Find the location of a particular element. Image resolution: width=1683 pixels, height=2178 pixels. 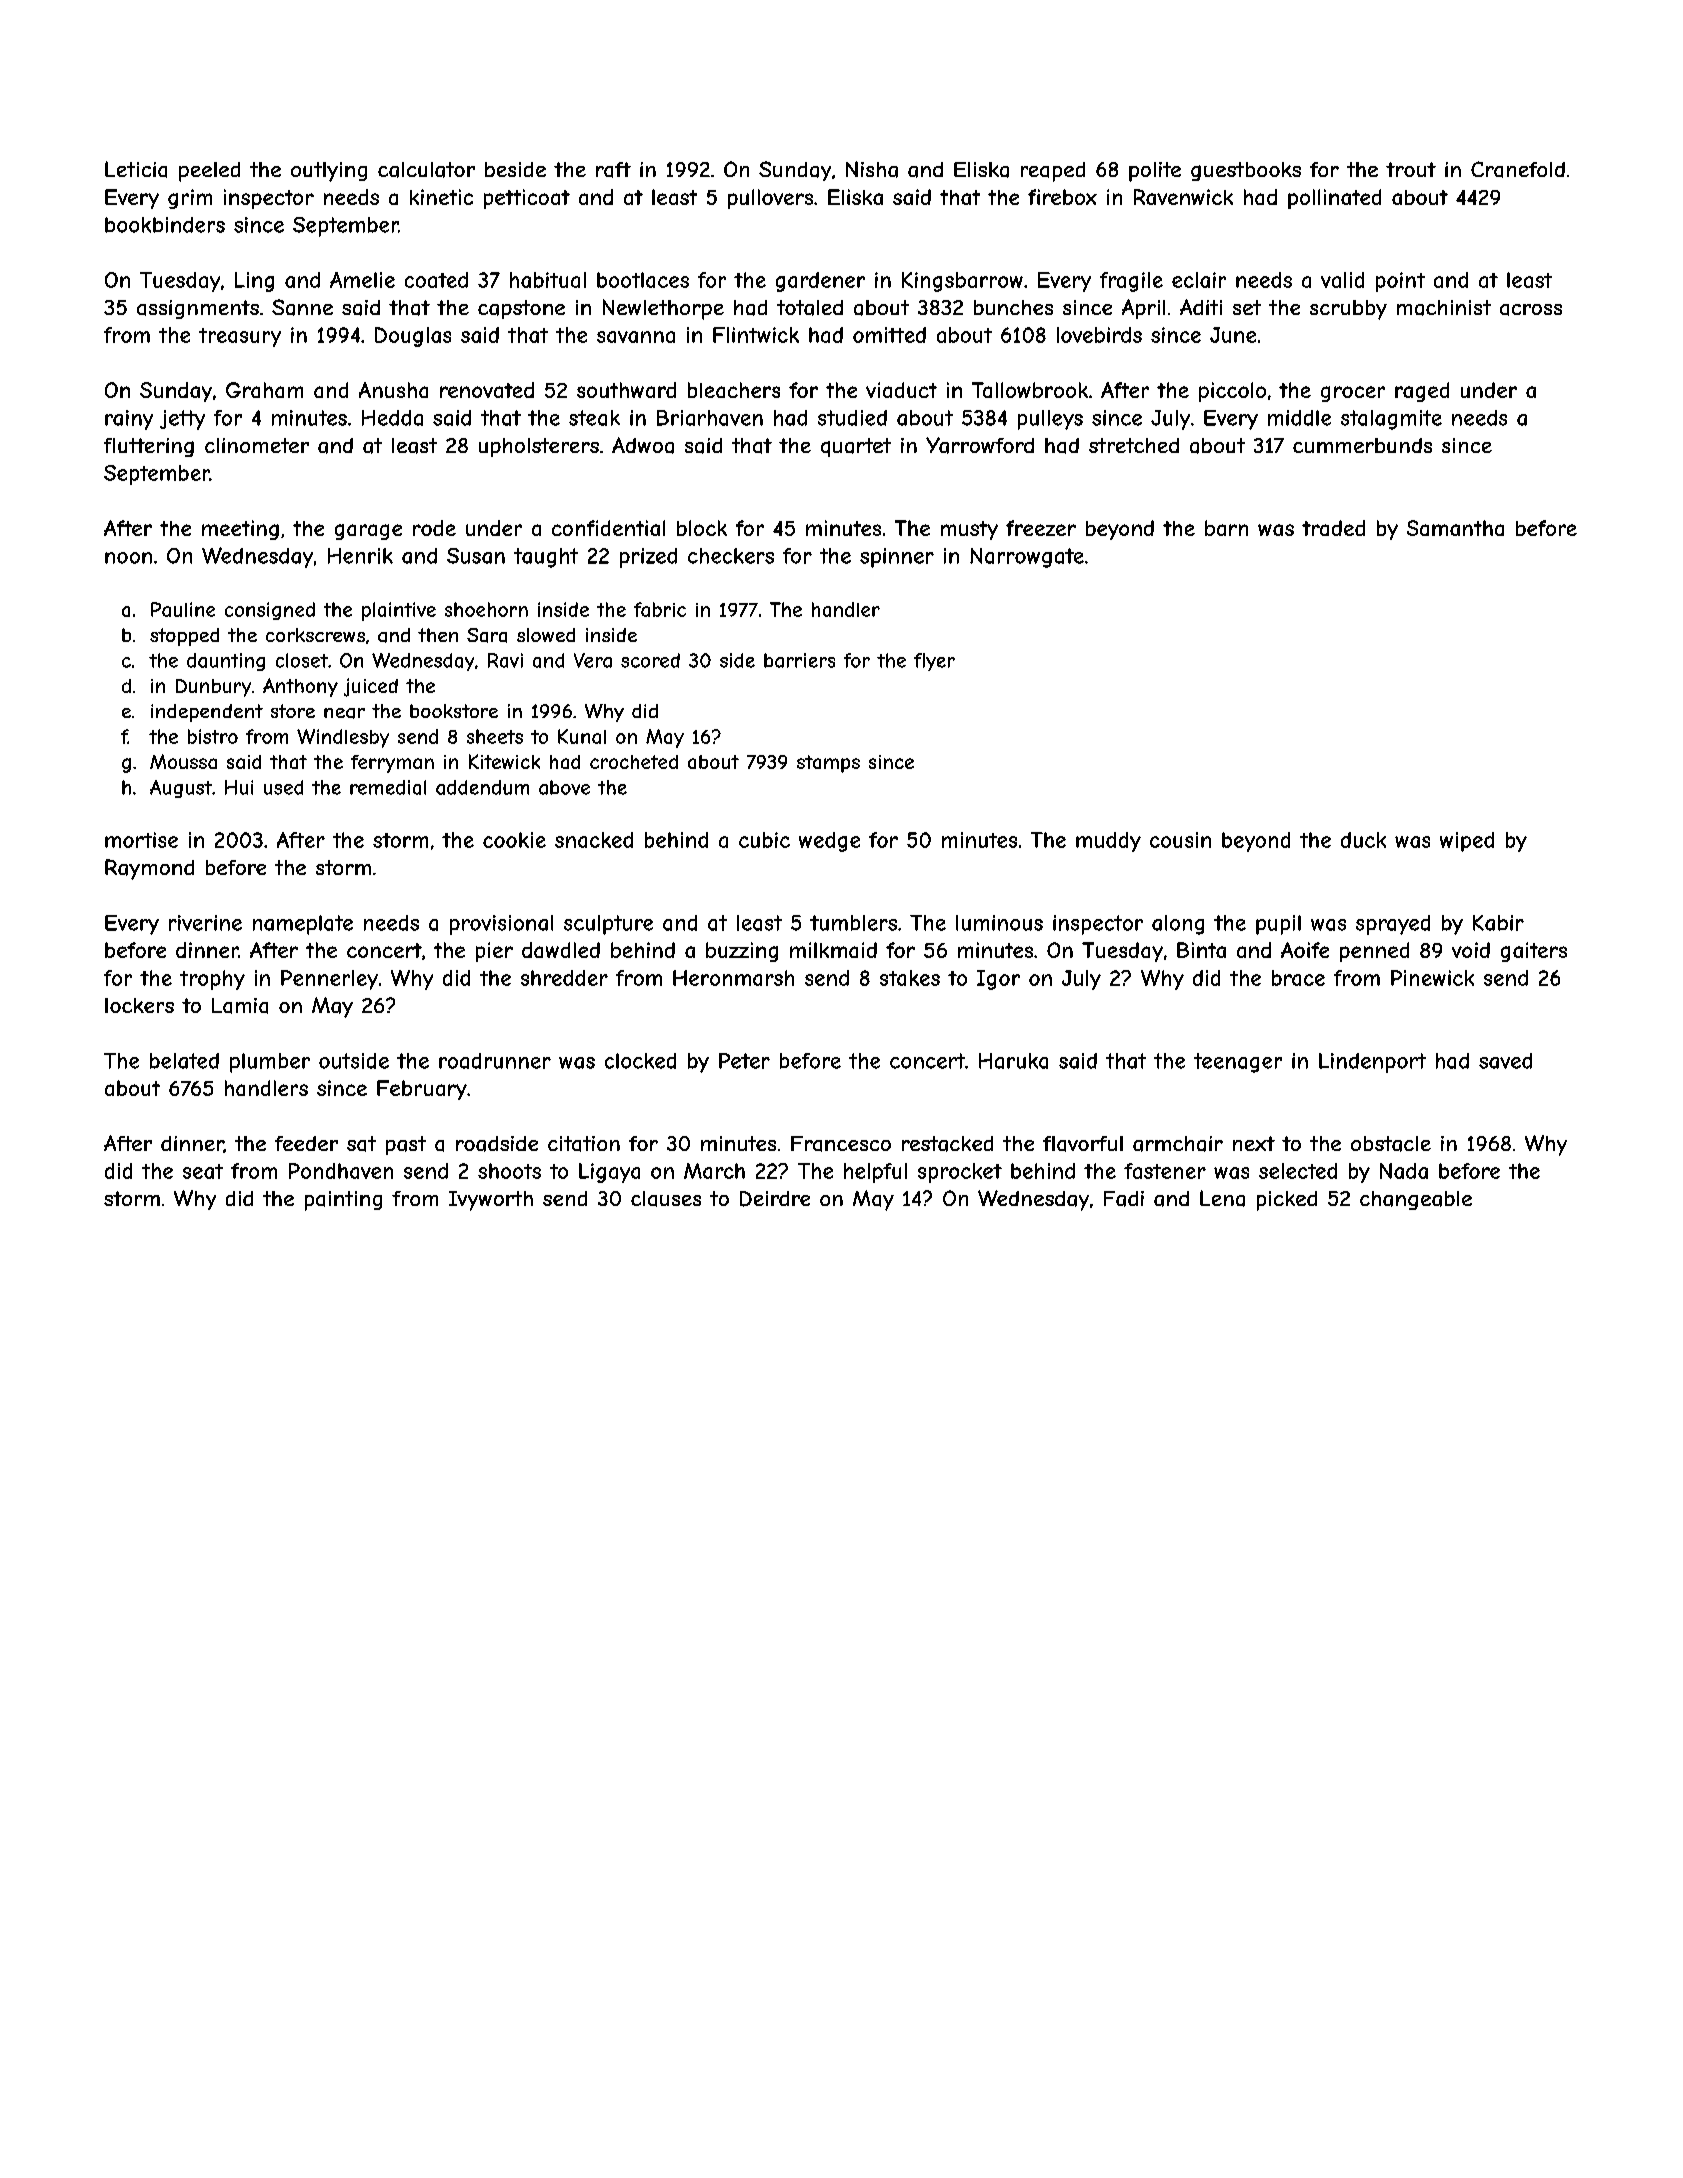

meeting is located at coordinates (240, 530).
